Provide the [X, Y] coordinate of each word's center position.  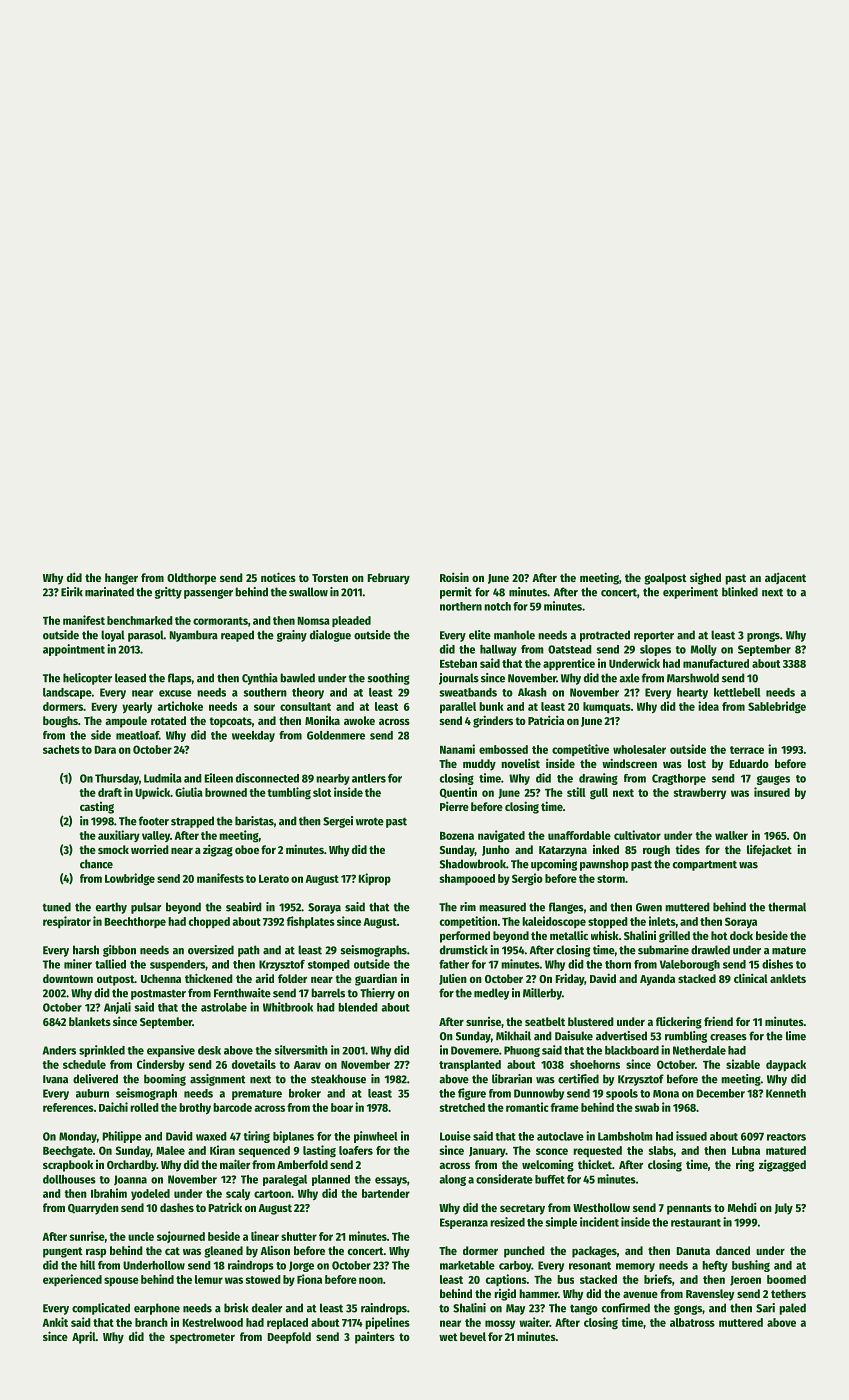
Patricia [546, 720]
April [84, 1337]
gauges [773, 780]
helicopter [87, 679]
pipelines [387, 1323]
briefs [658, 1279]
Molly [704, 650]
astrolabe [224, 1007]
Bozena [457, 836]
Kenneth [786, 1093]
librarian [512, 1079]
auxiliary [119, 836]
